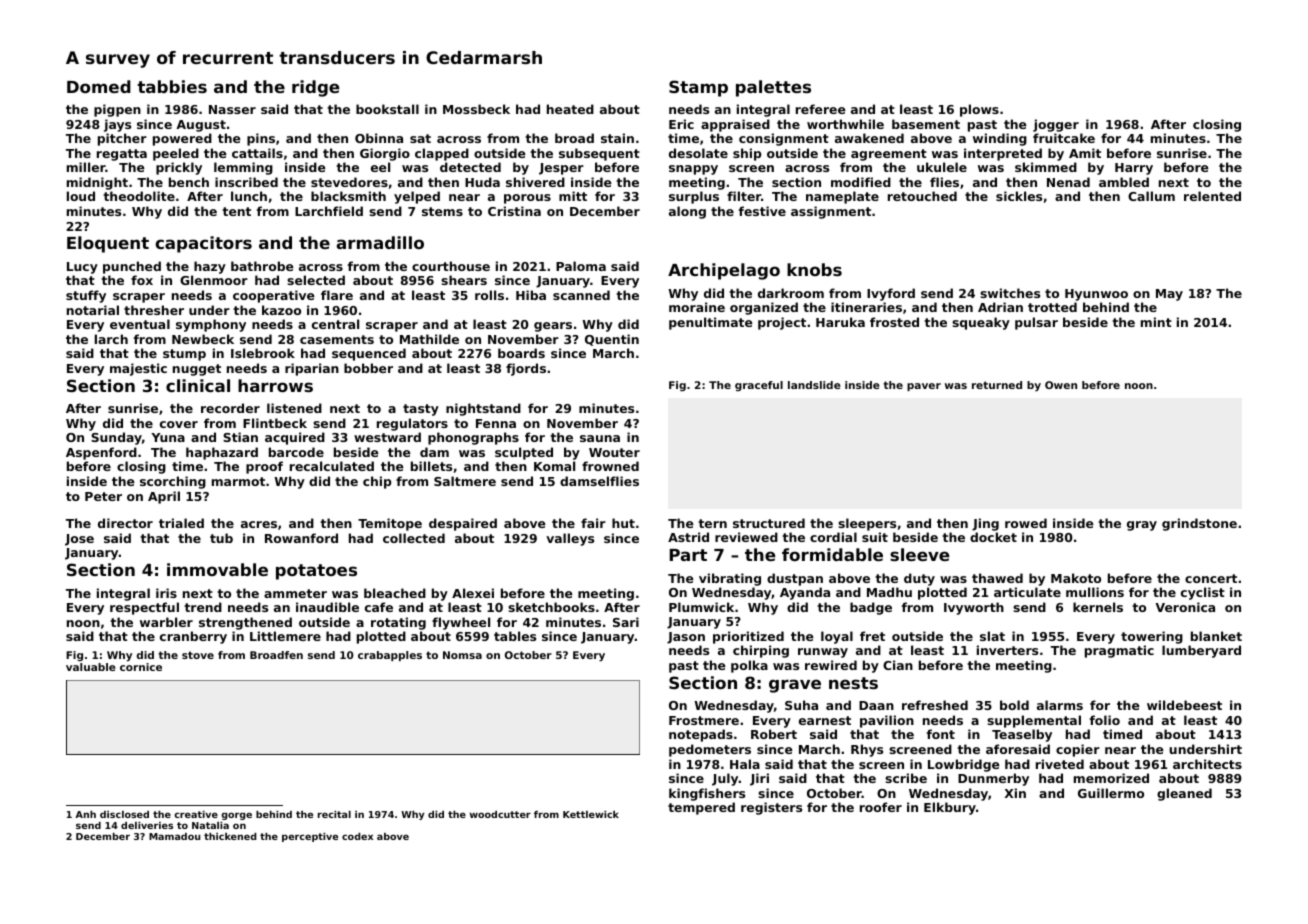  What do you see at coordinates (599, 154) in the screenshot?
I see `subsequent` at bounding box center [599, 154].
